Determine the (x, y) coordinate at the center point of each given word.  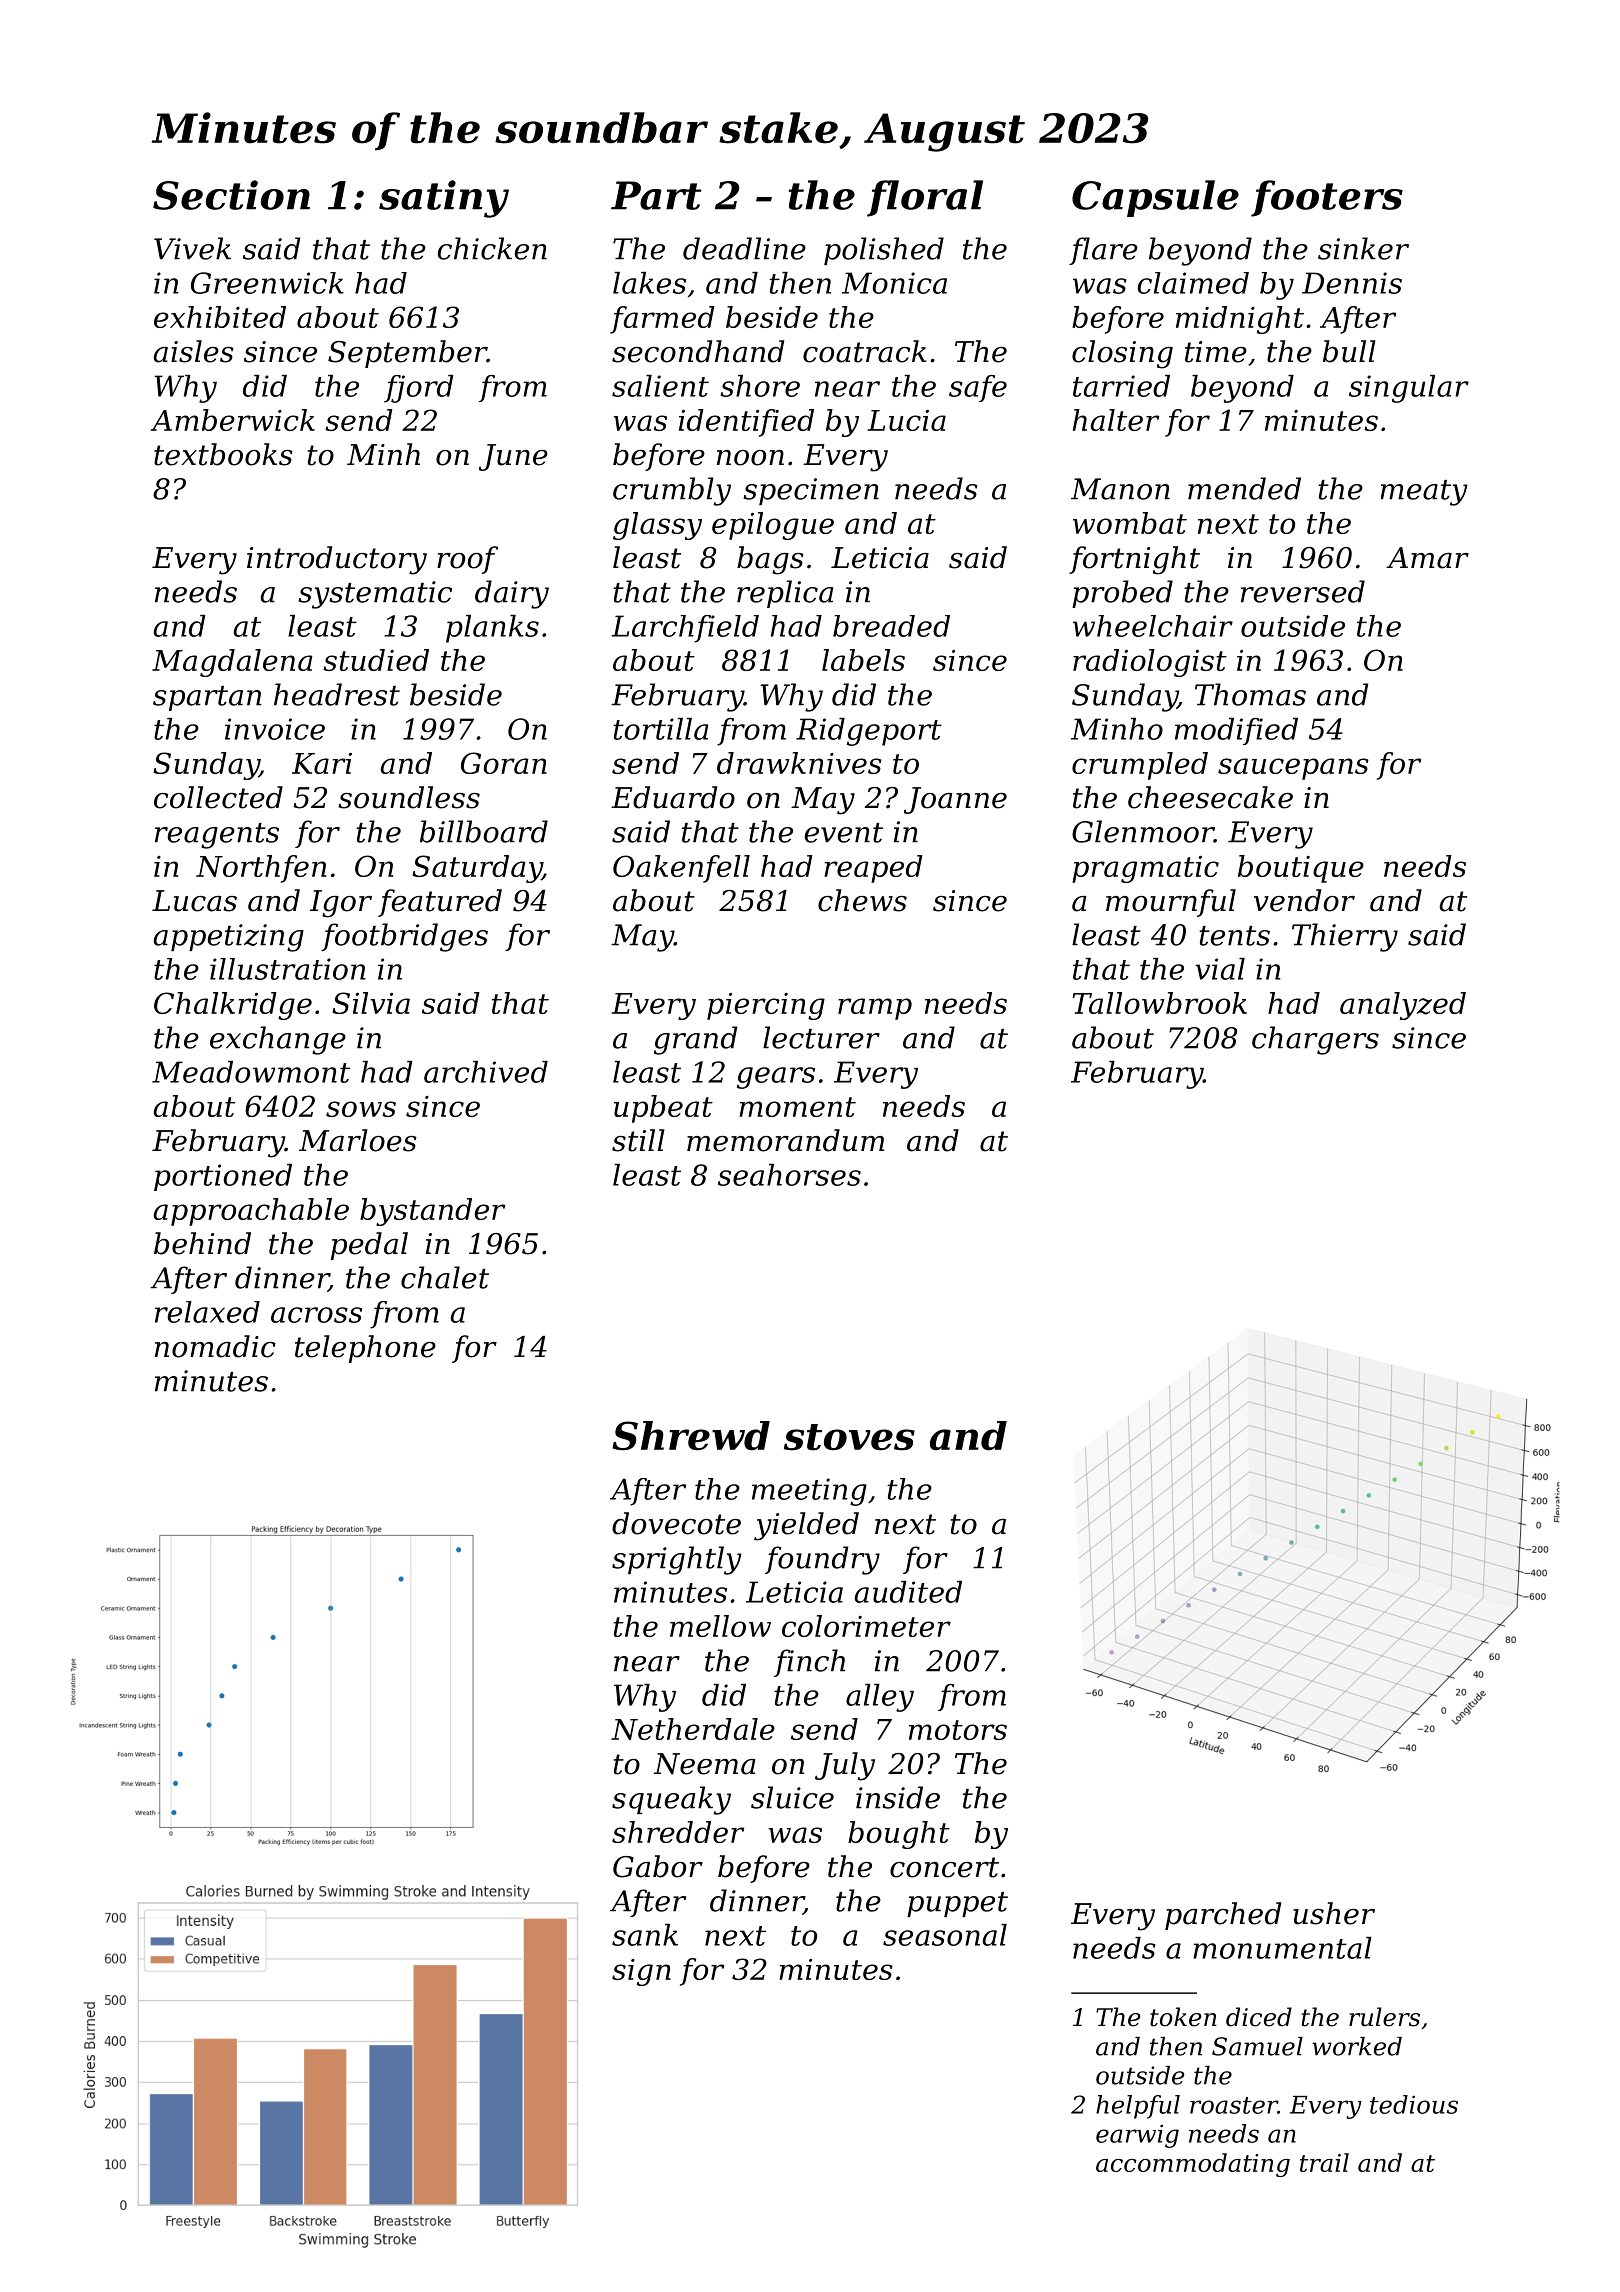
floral (925, 198)
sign (641, 1972)
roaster (1234, 2105)
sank (645, 1935)
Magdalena (232, 663)
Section (231, 195)
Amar (1427, 558)
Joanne (955, 800)
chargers (1315, 1040)
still (638, 1140)
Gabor (658, 1866)
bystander (432, 1212)
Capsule (1155, 198)
